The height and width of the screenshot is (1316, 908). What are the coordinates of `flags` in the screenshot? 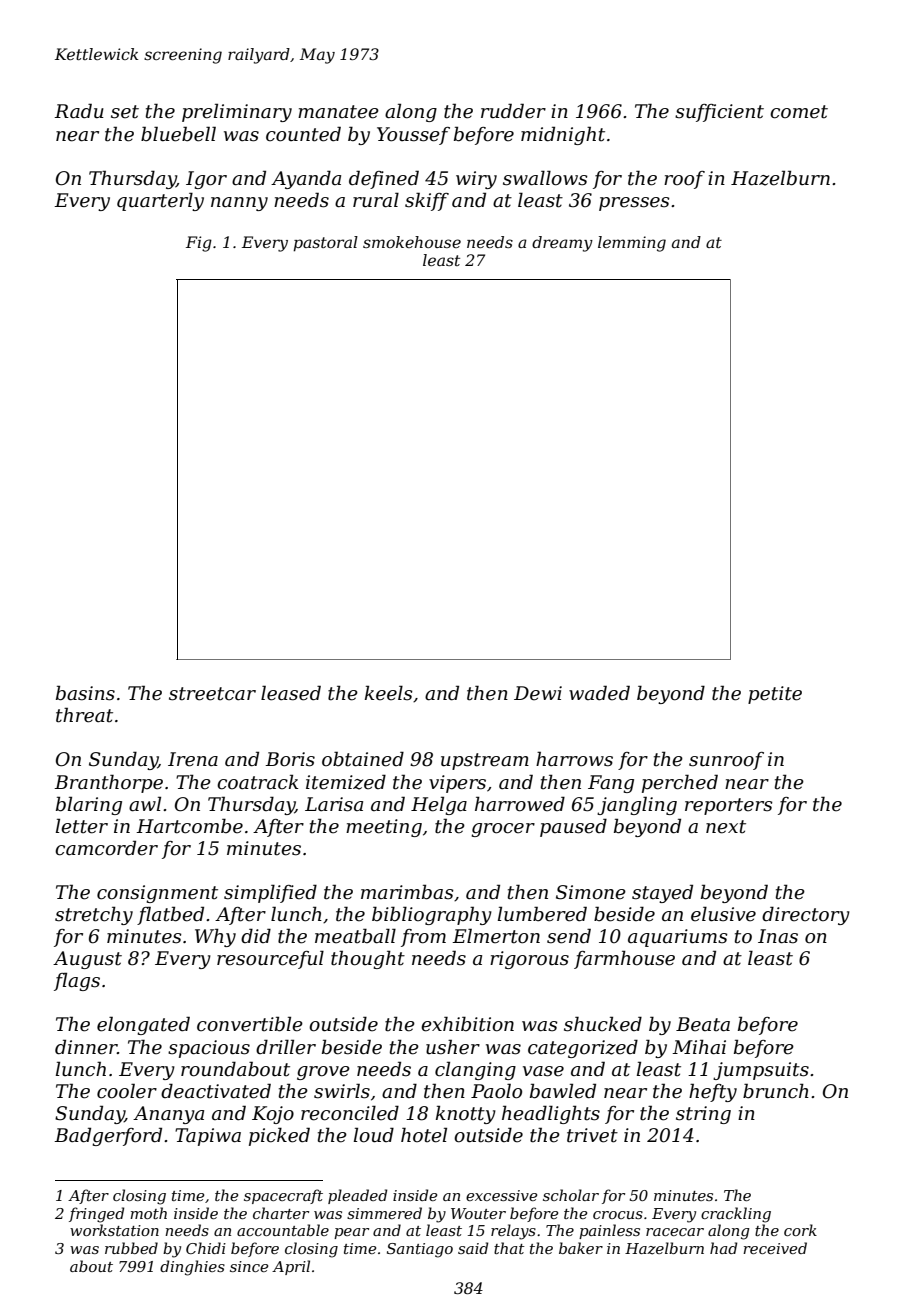 It's located at (77, 981).
